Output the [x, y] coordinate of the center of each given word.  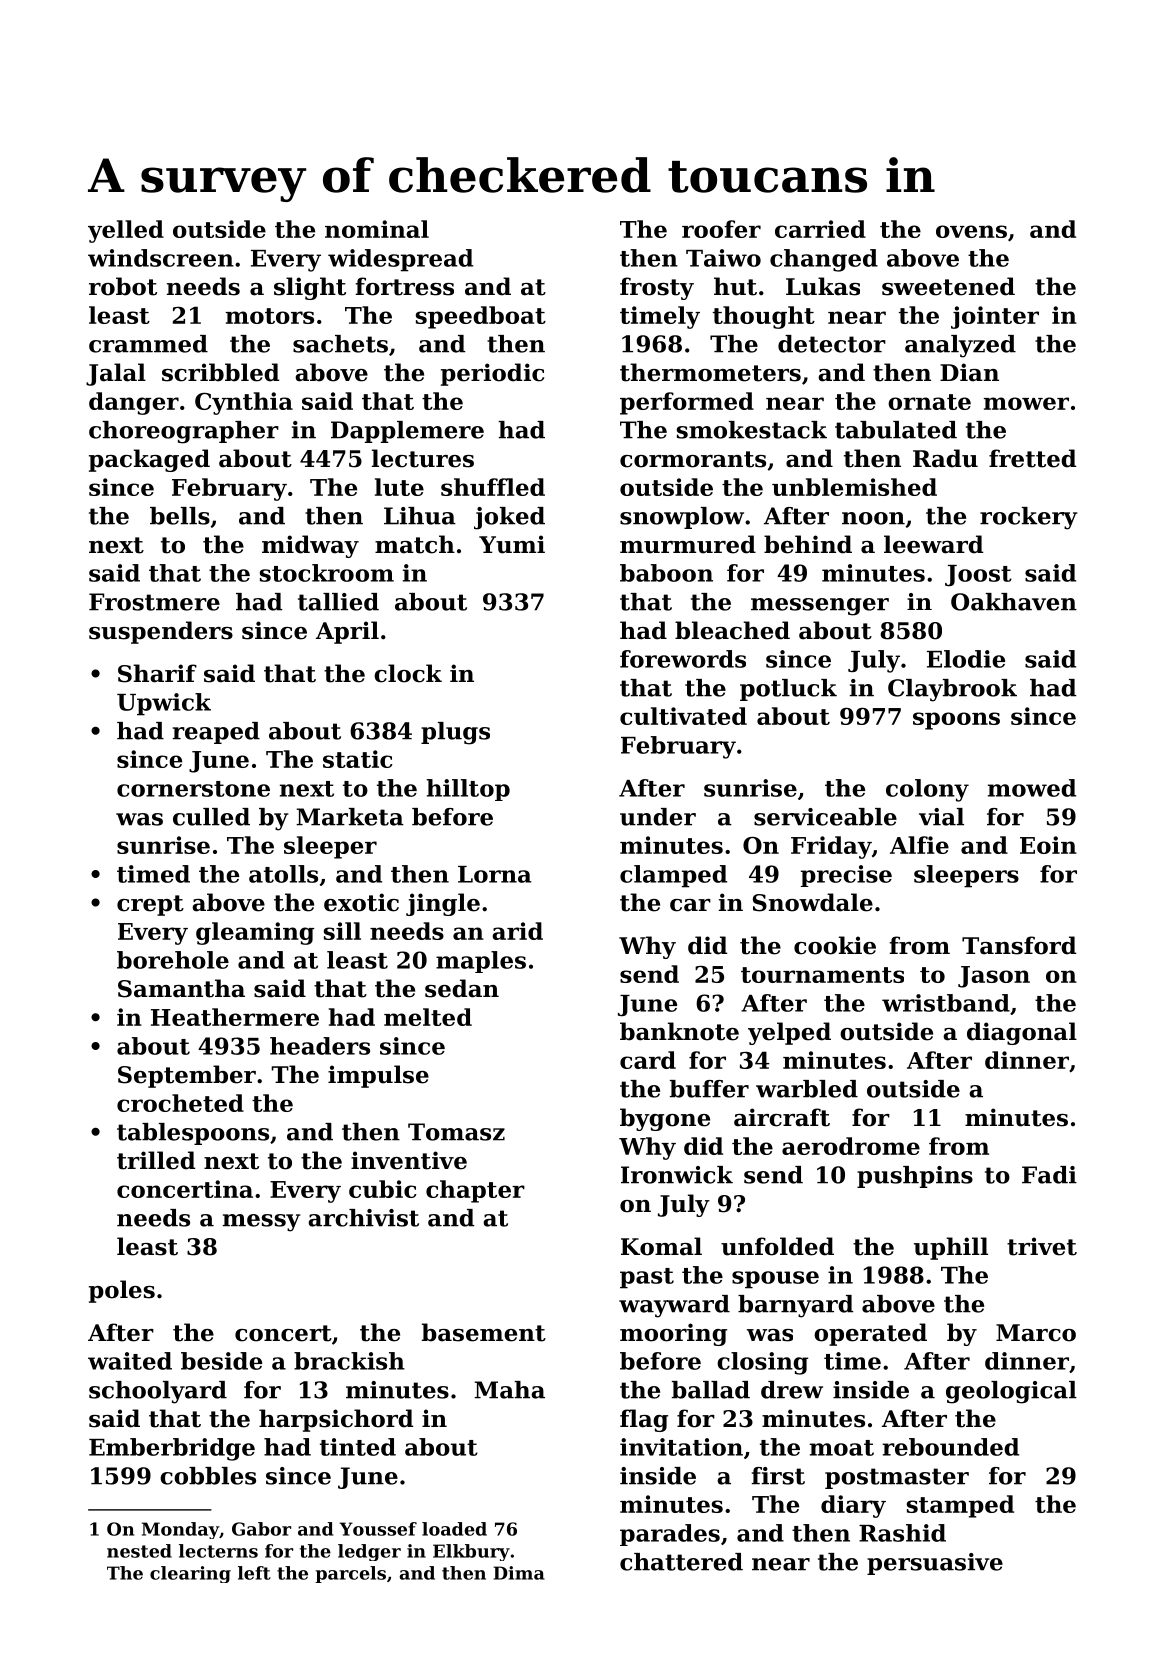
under [658, 817]
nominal [377, 229]
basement [484, 1332]
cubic [383, 1189]
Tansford [1019, 945]
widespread [400, 260]
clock [408, 673]
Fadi [1049, 1175]
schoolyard [158, 1392]
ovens [971, 231]
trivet [1042, 1246]
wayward [674, 1306]
